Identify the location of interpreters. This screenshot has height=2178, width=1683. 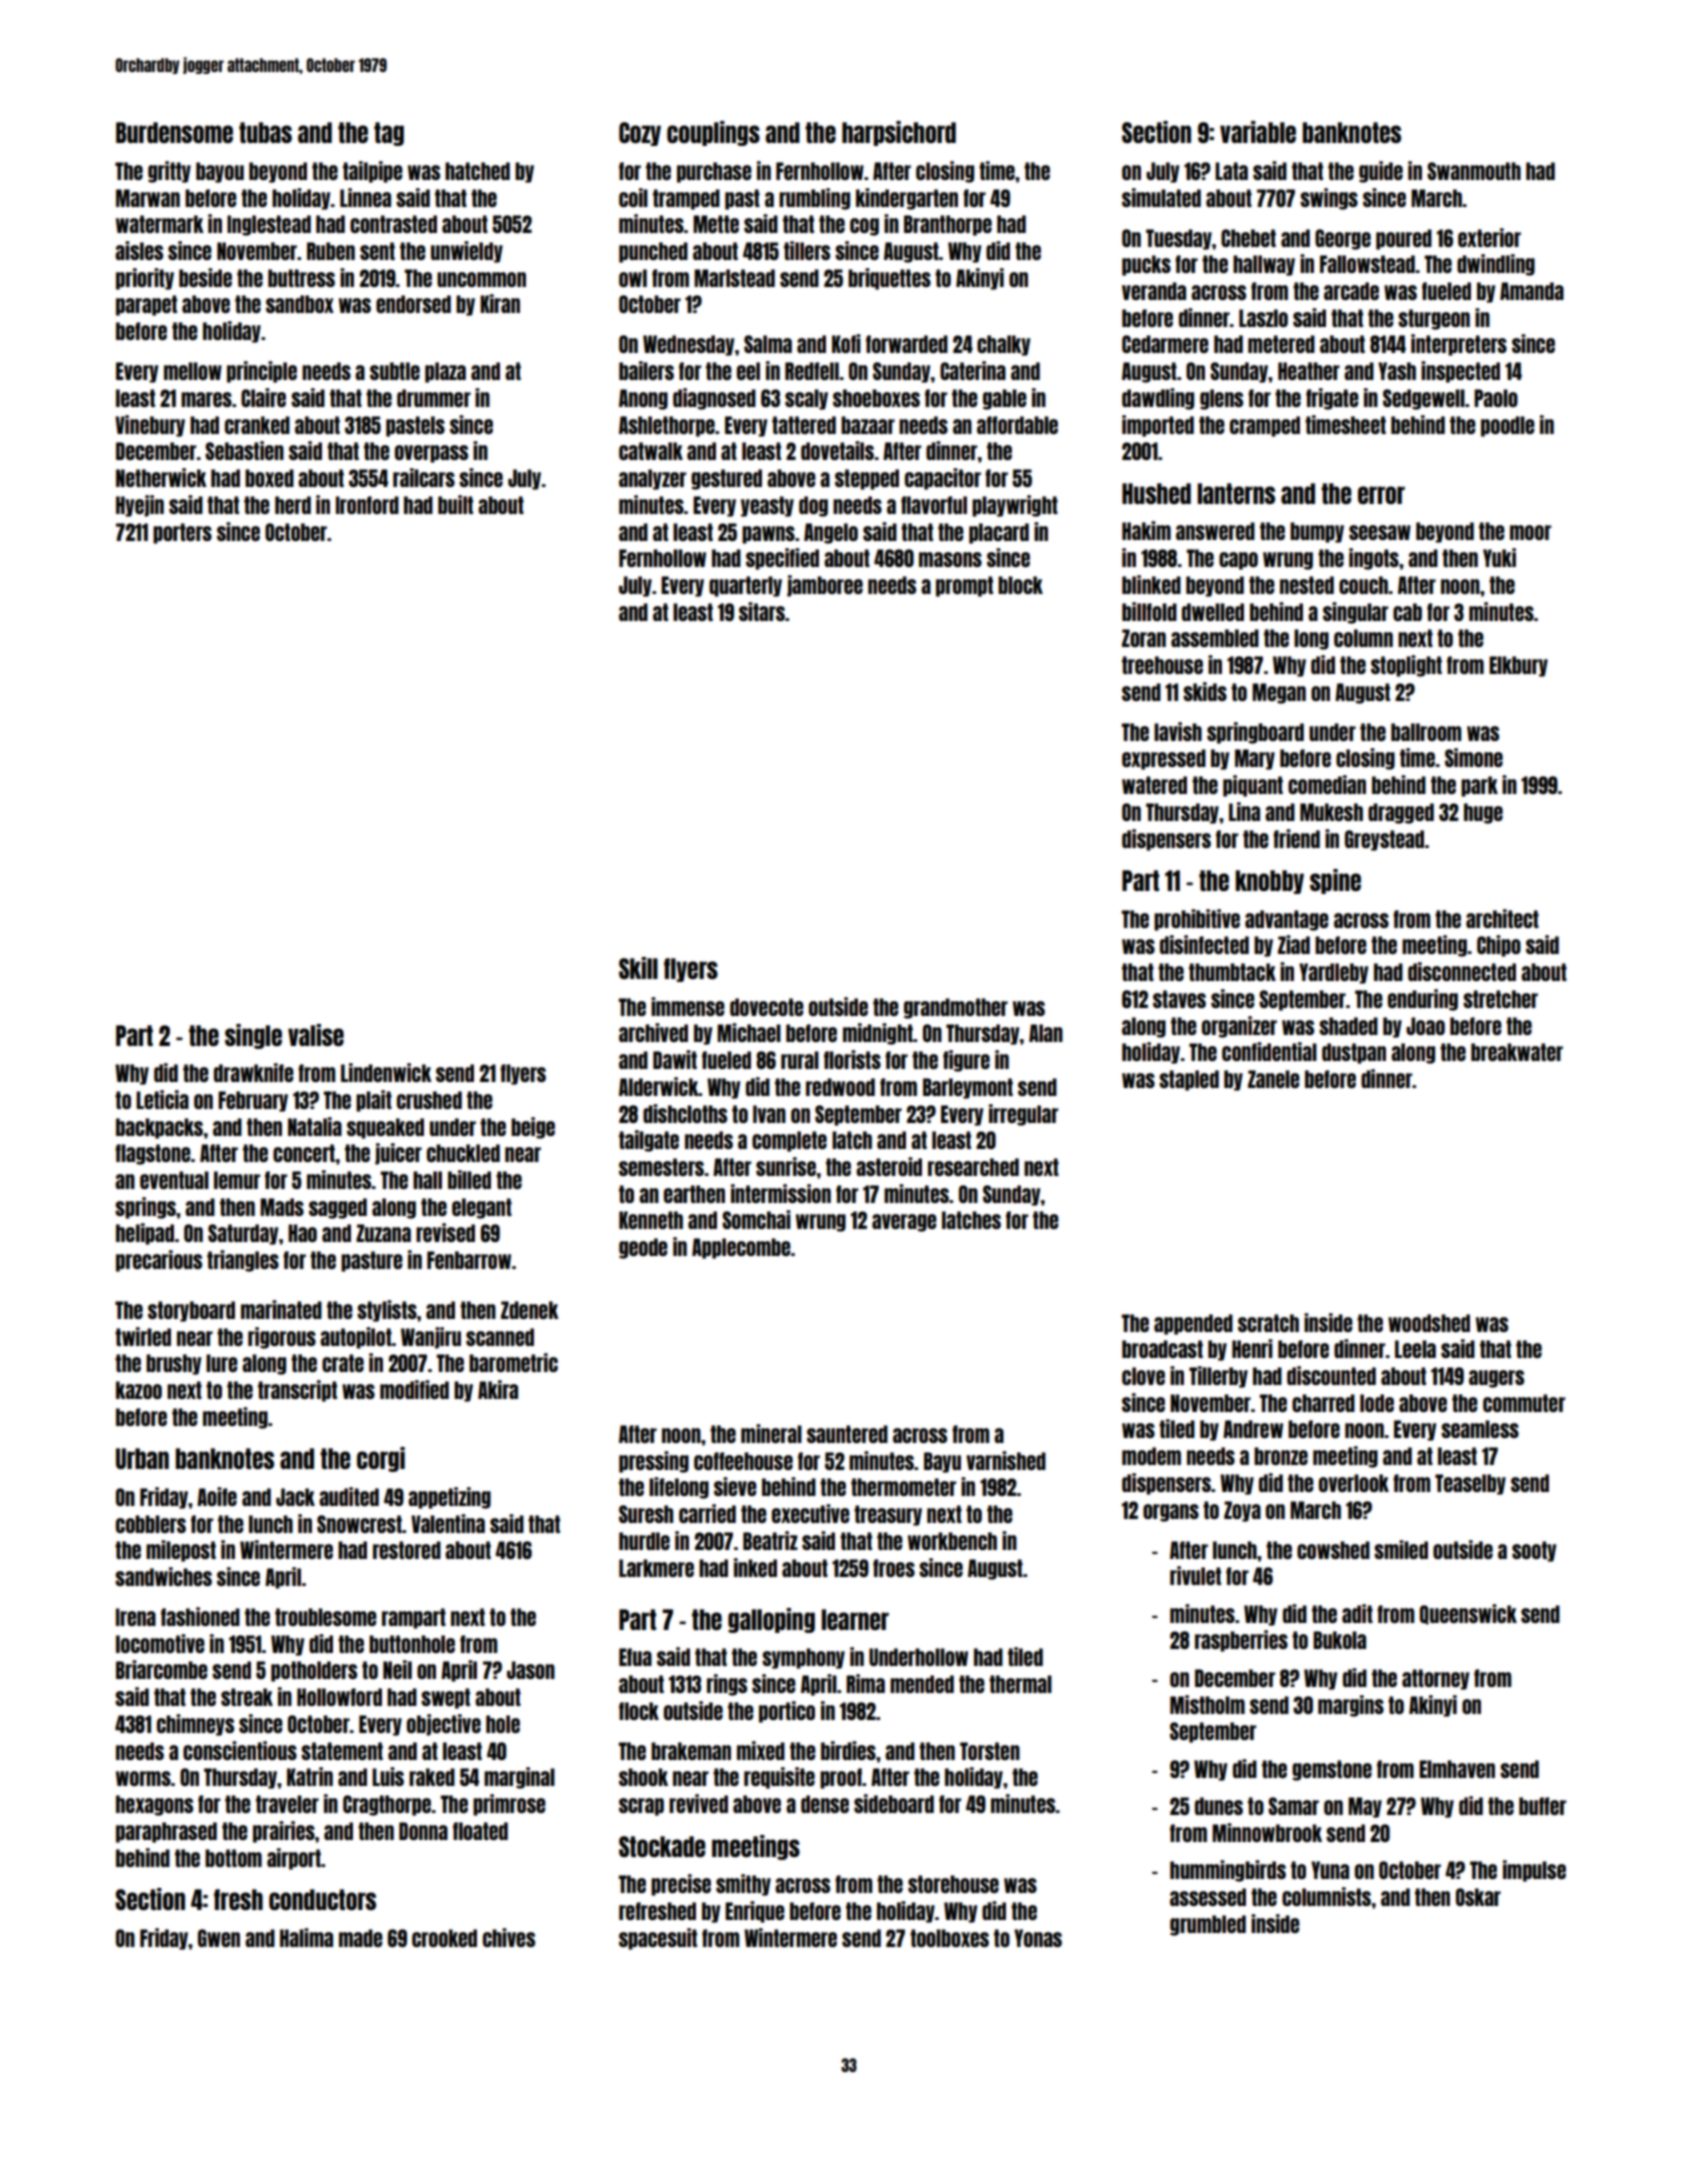
(1459, 345).
